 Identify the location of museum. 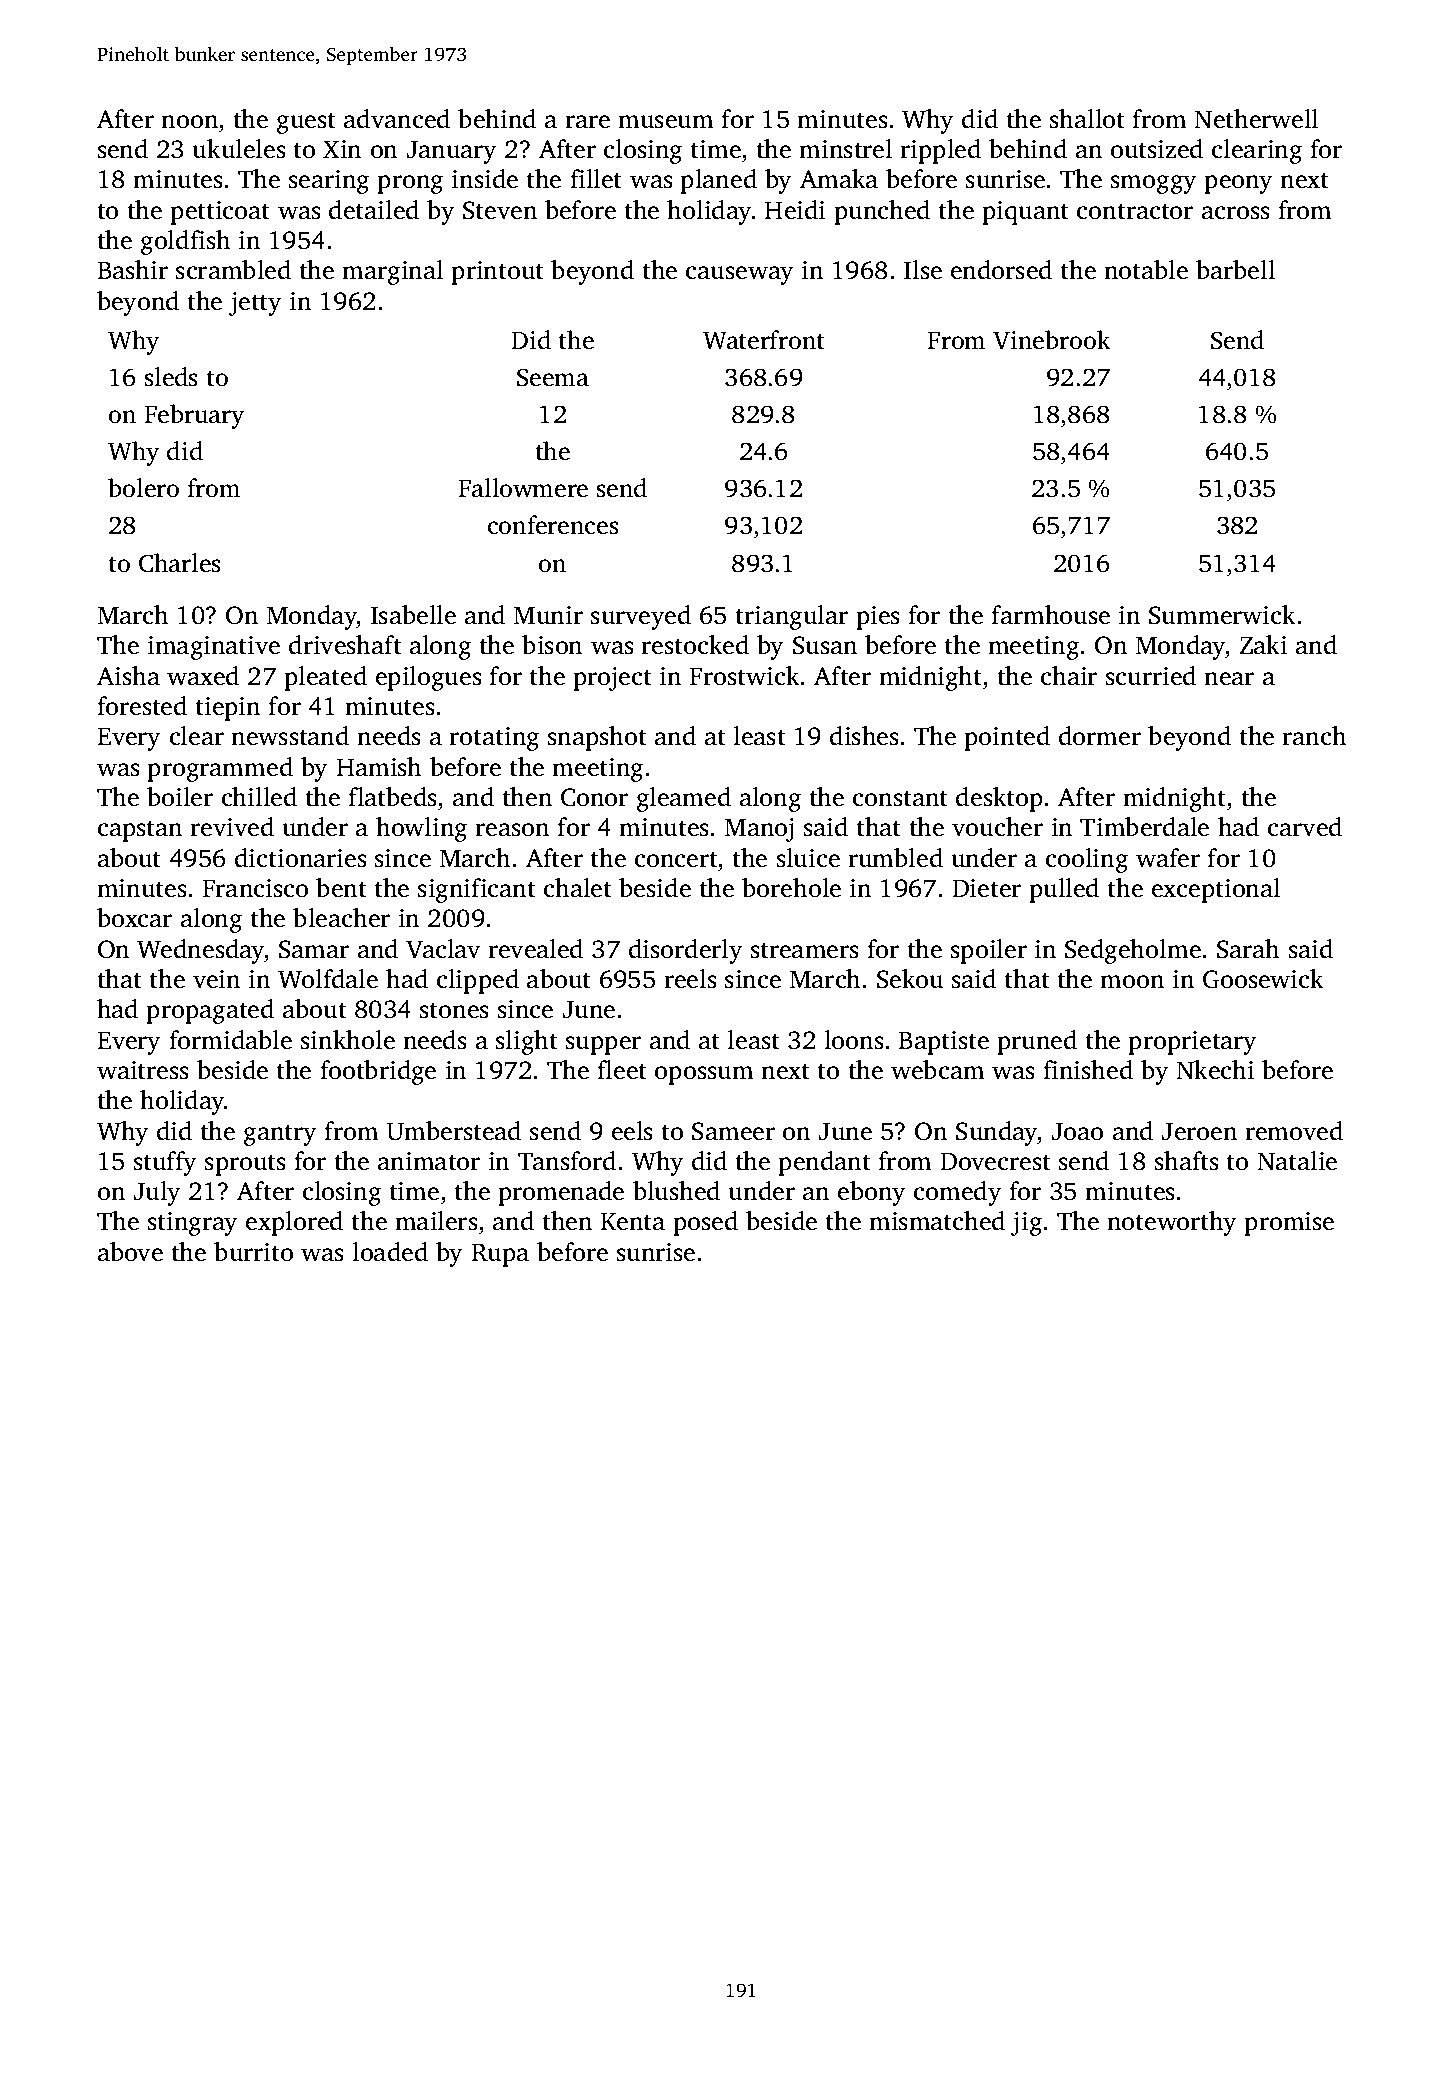
(666, 122).
